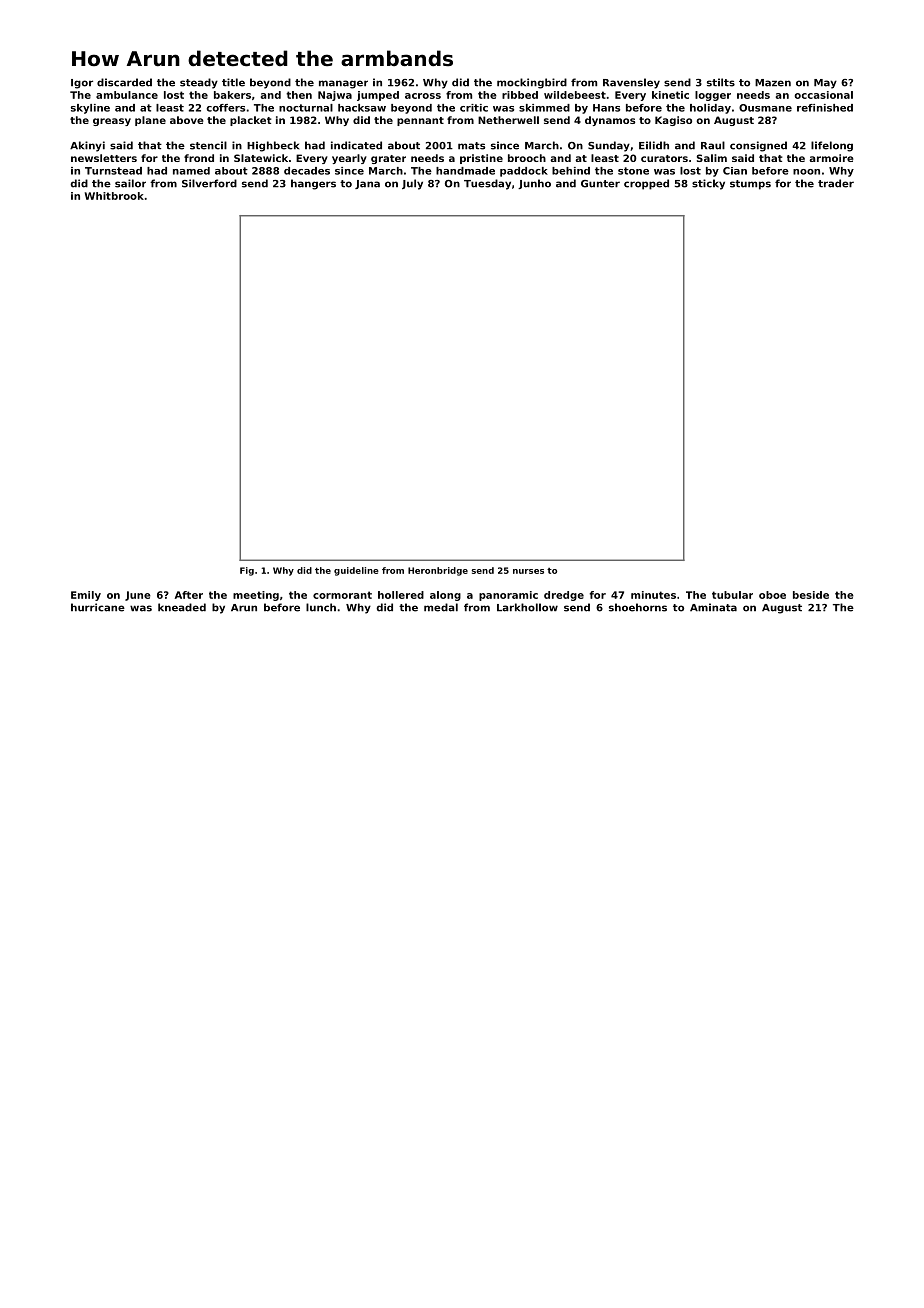 This screenshot has height=1308, width=924. I want to click on curators, so click(664, 158).
